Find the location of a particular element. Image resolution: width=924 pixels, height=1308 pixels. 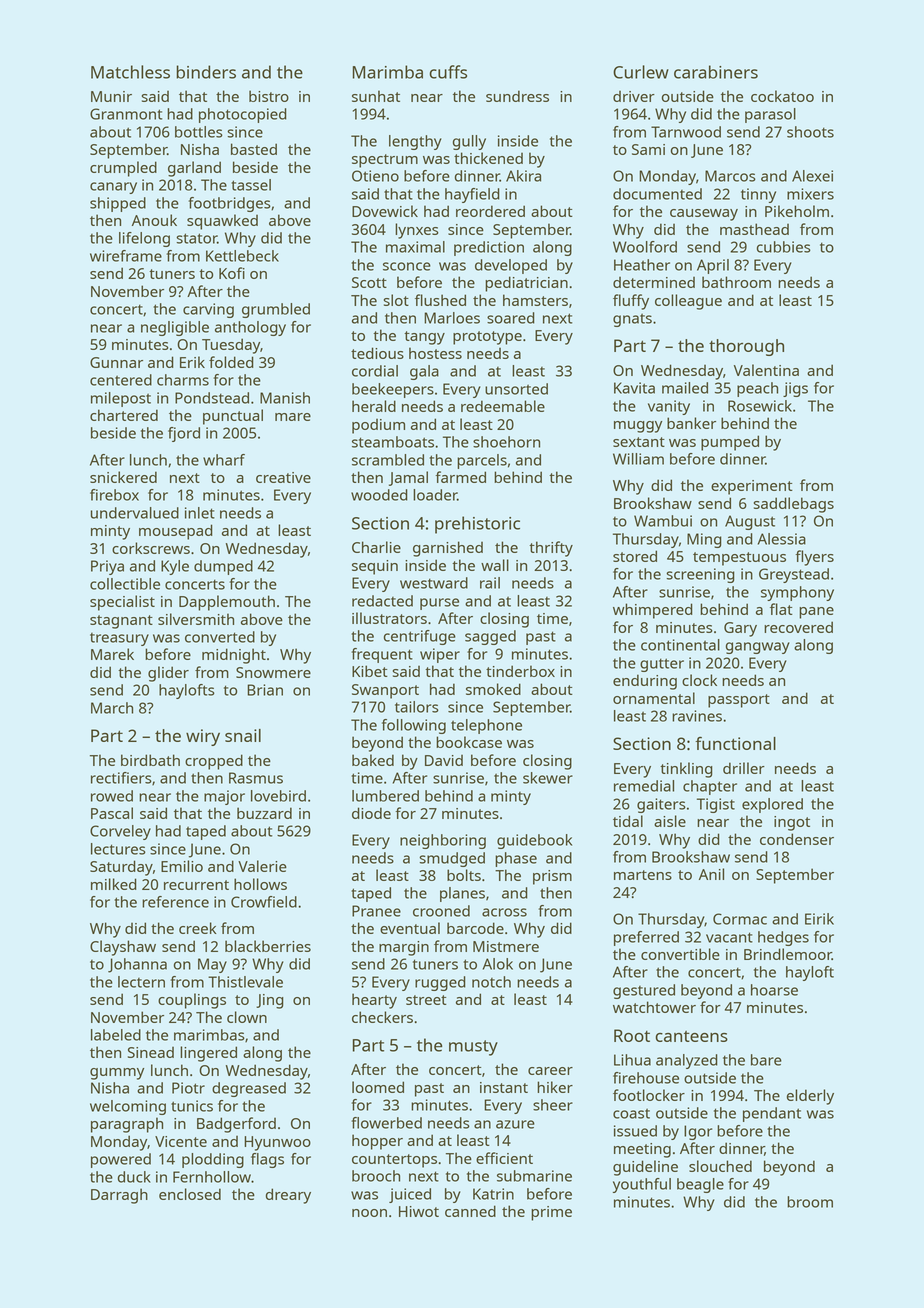

Matchless is located at coordinates (130, 72).
